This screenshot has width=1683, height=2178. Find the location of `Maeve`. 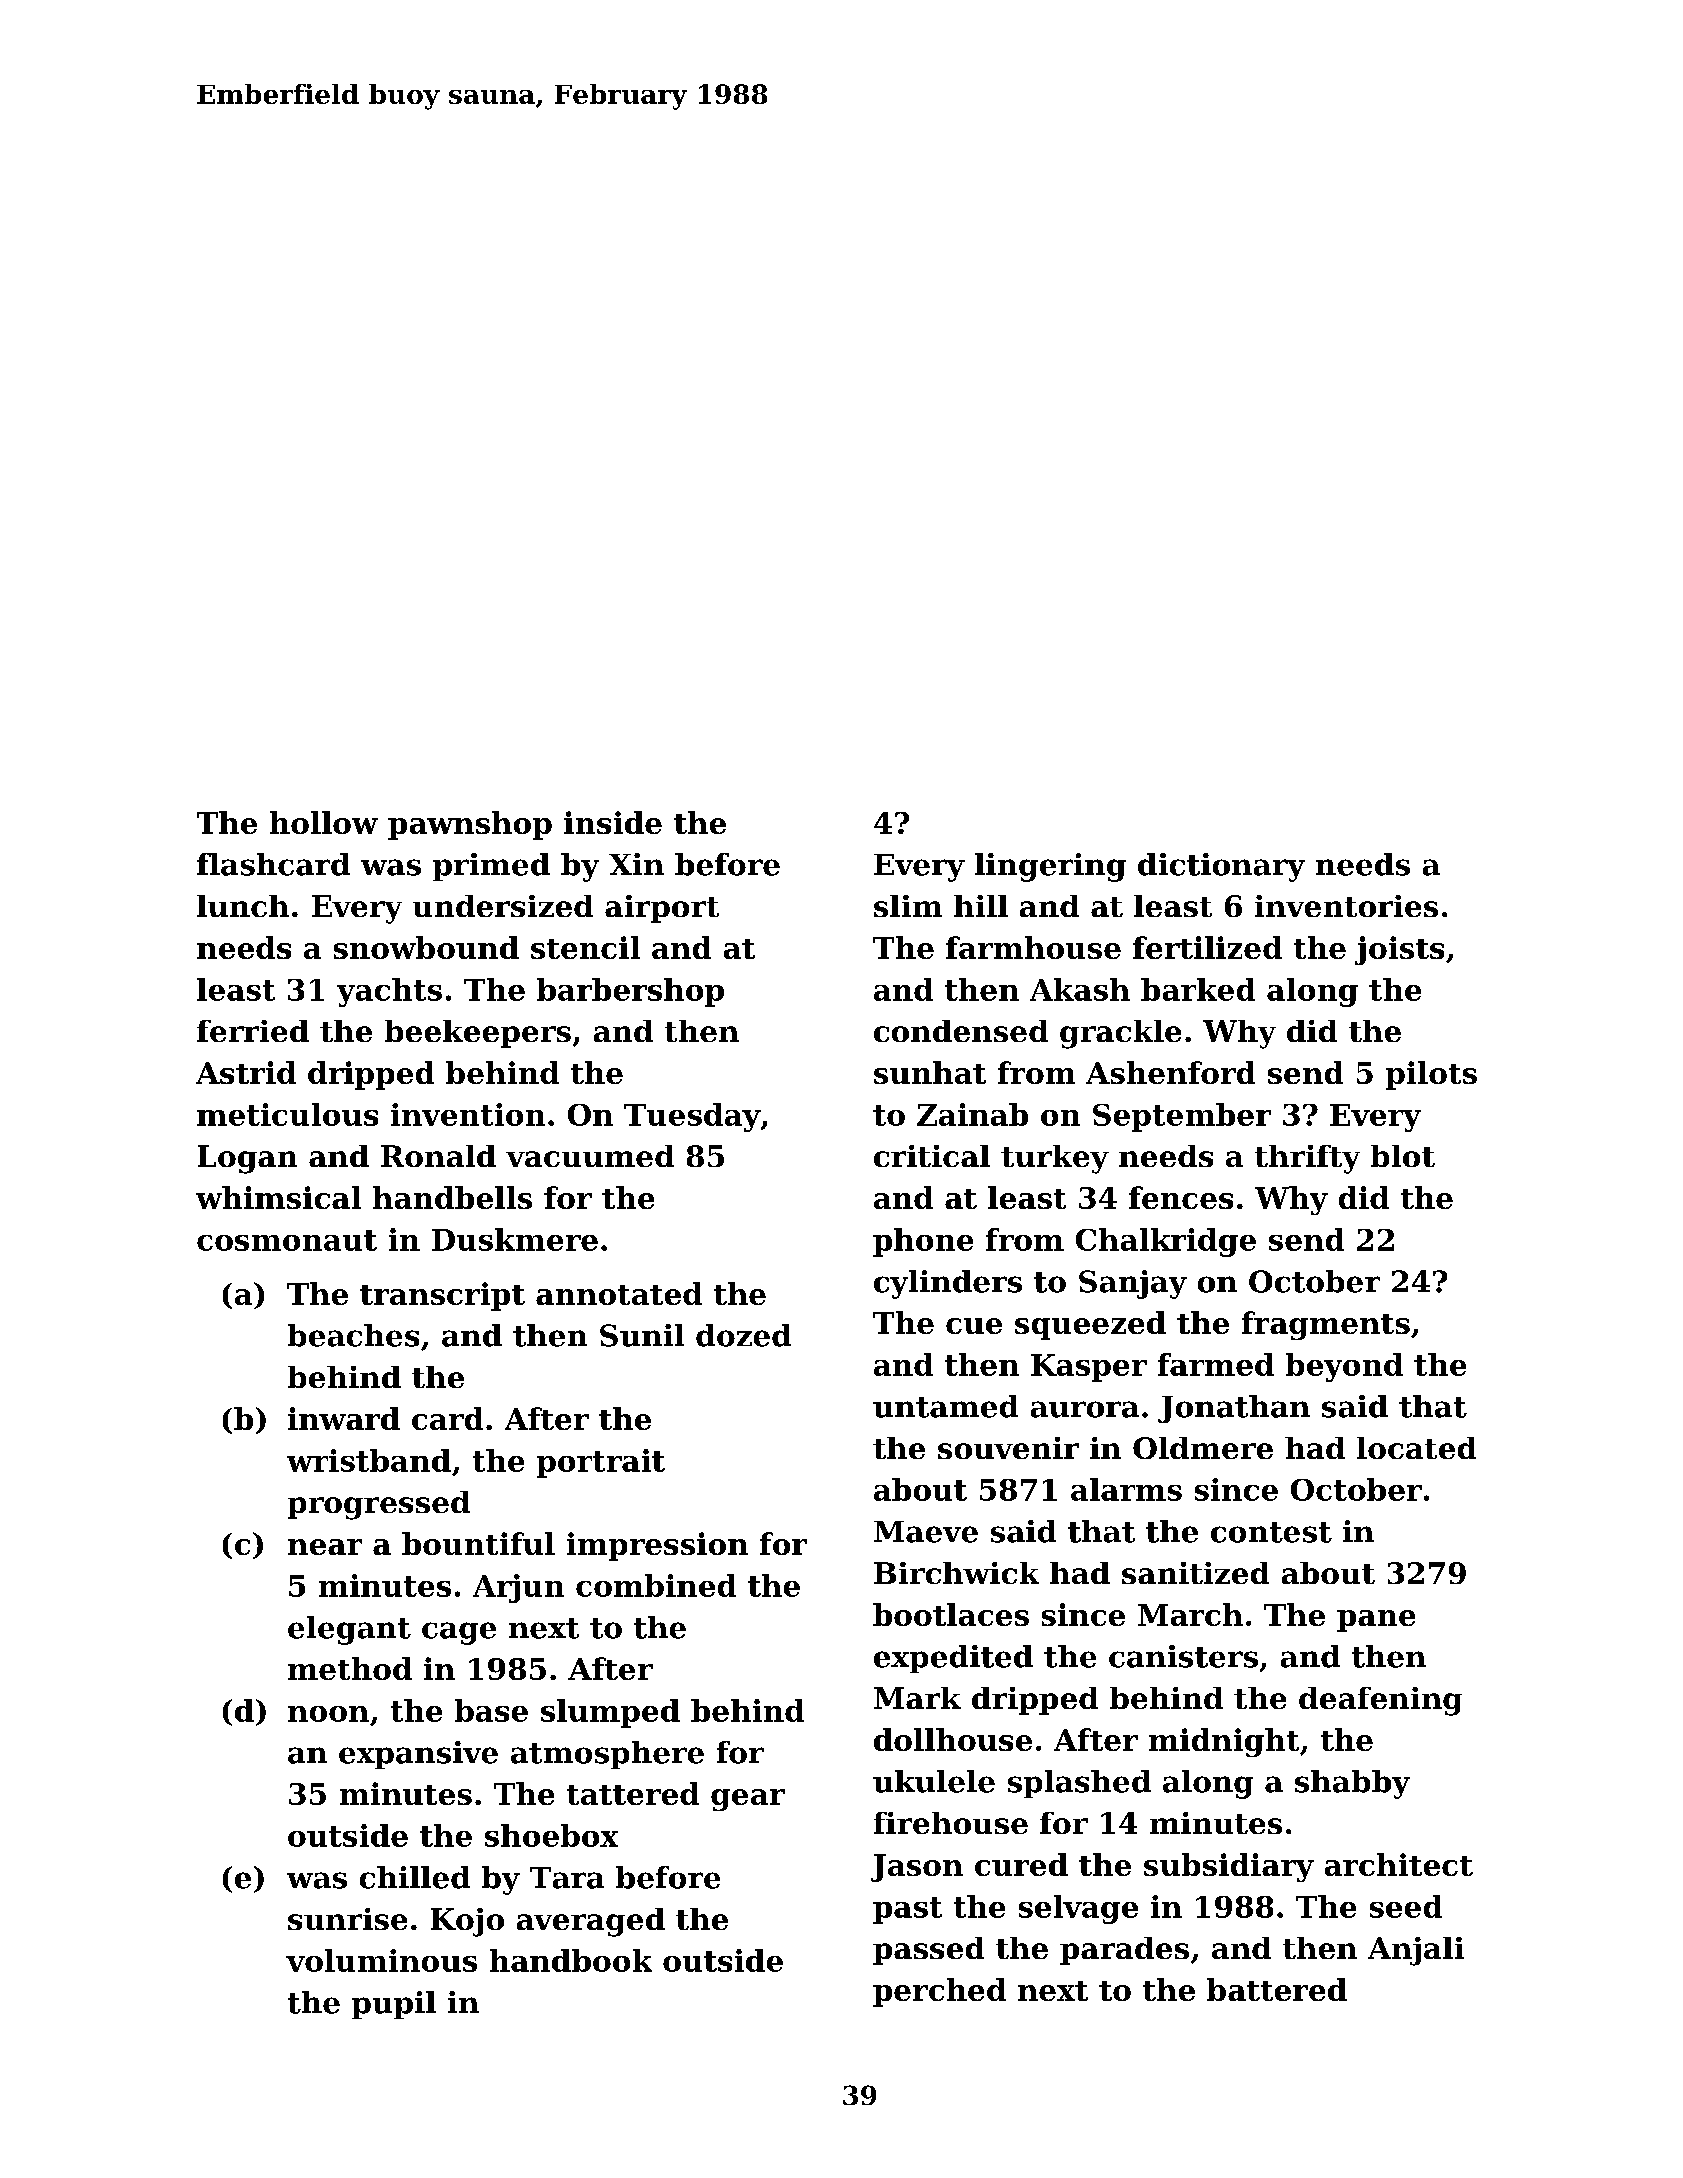

Maeve is located at coordinates (926, 1532).
